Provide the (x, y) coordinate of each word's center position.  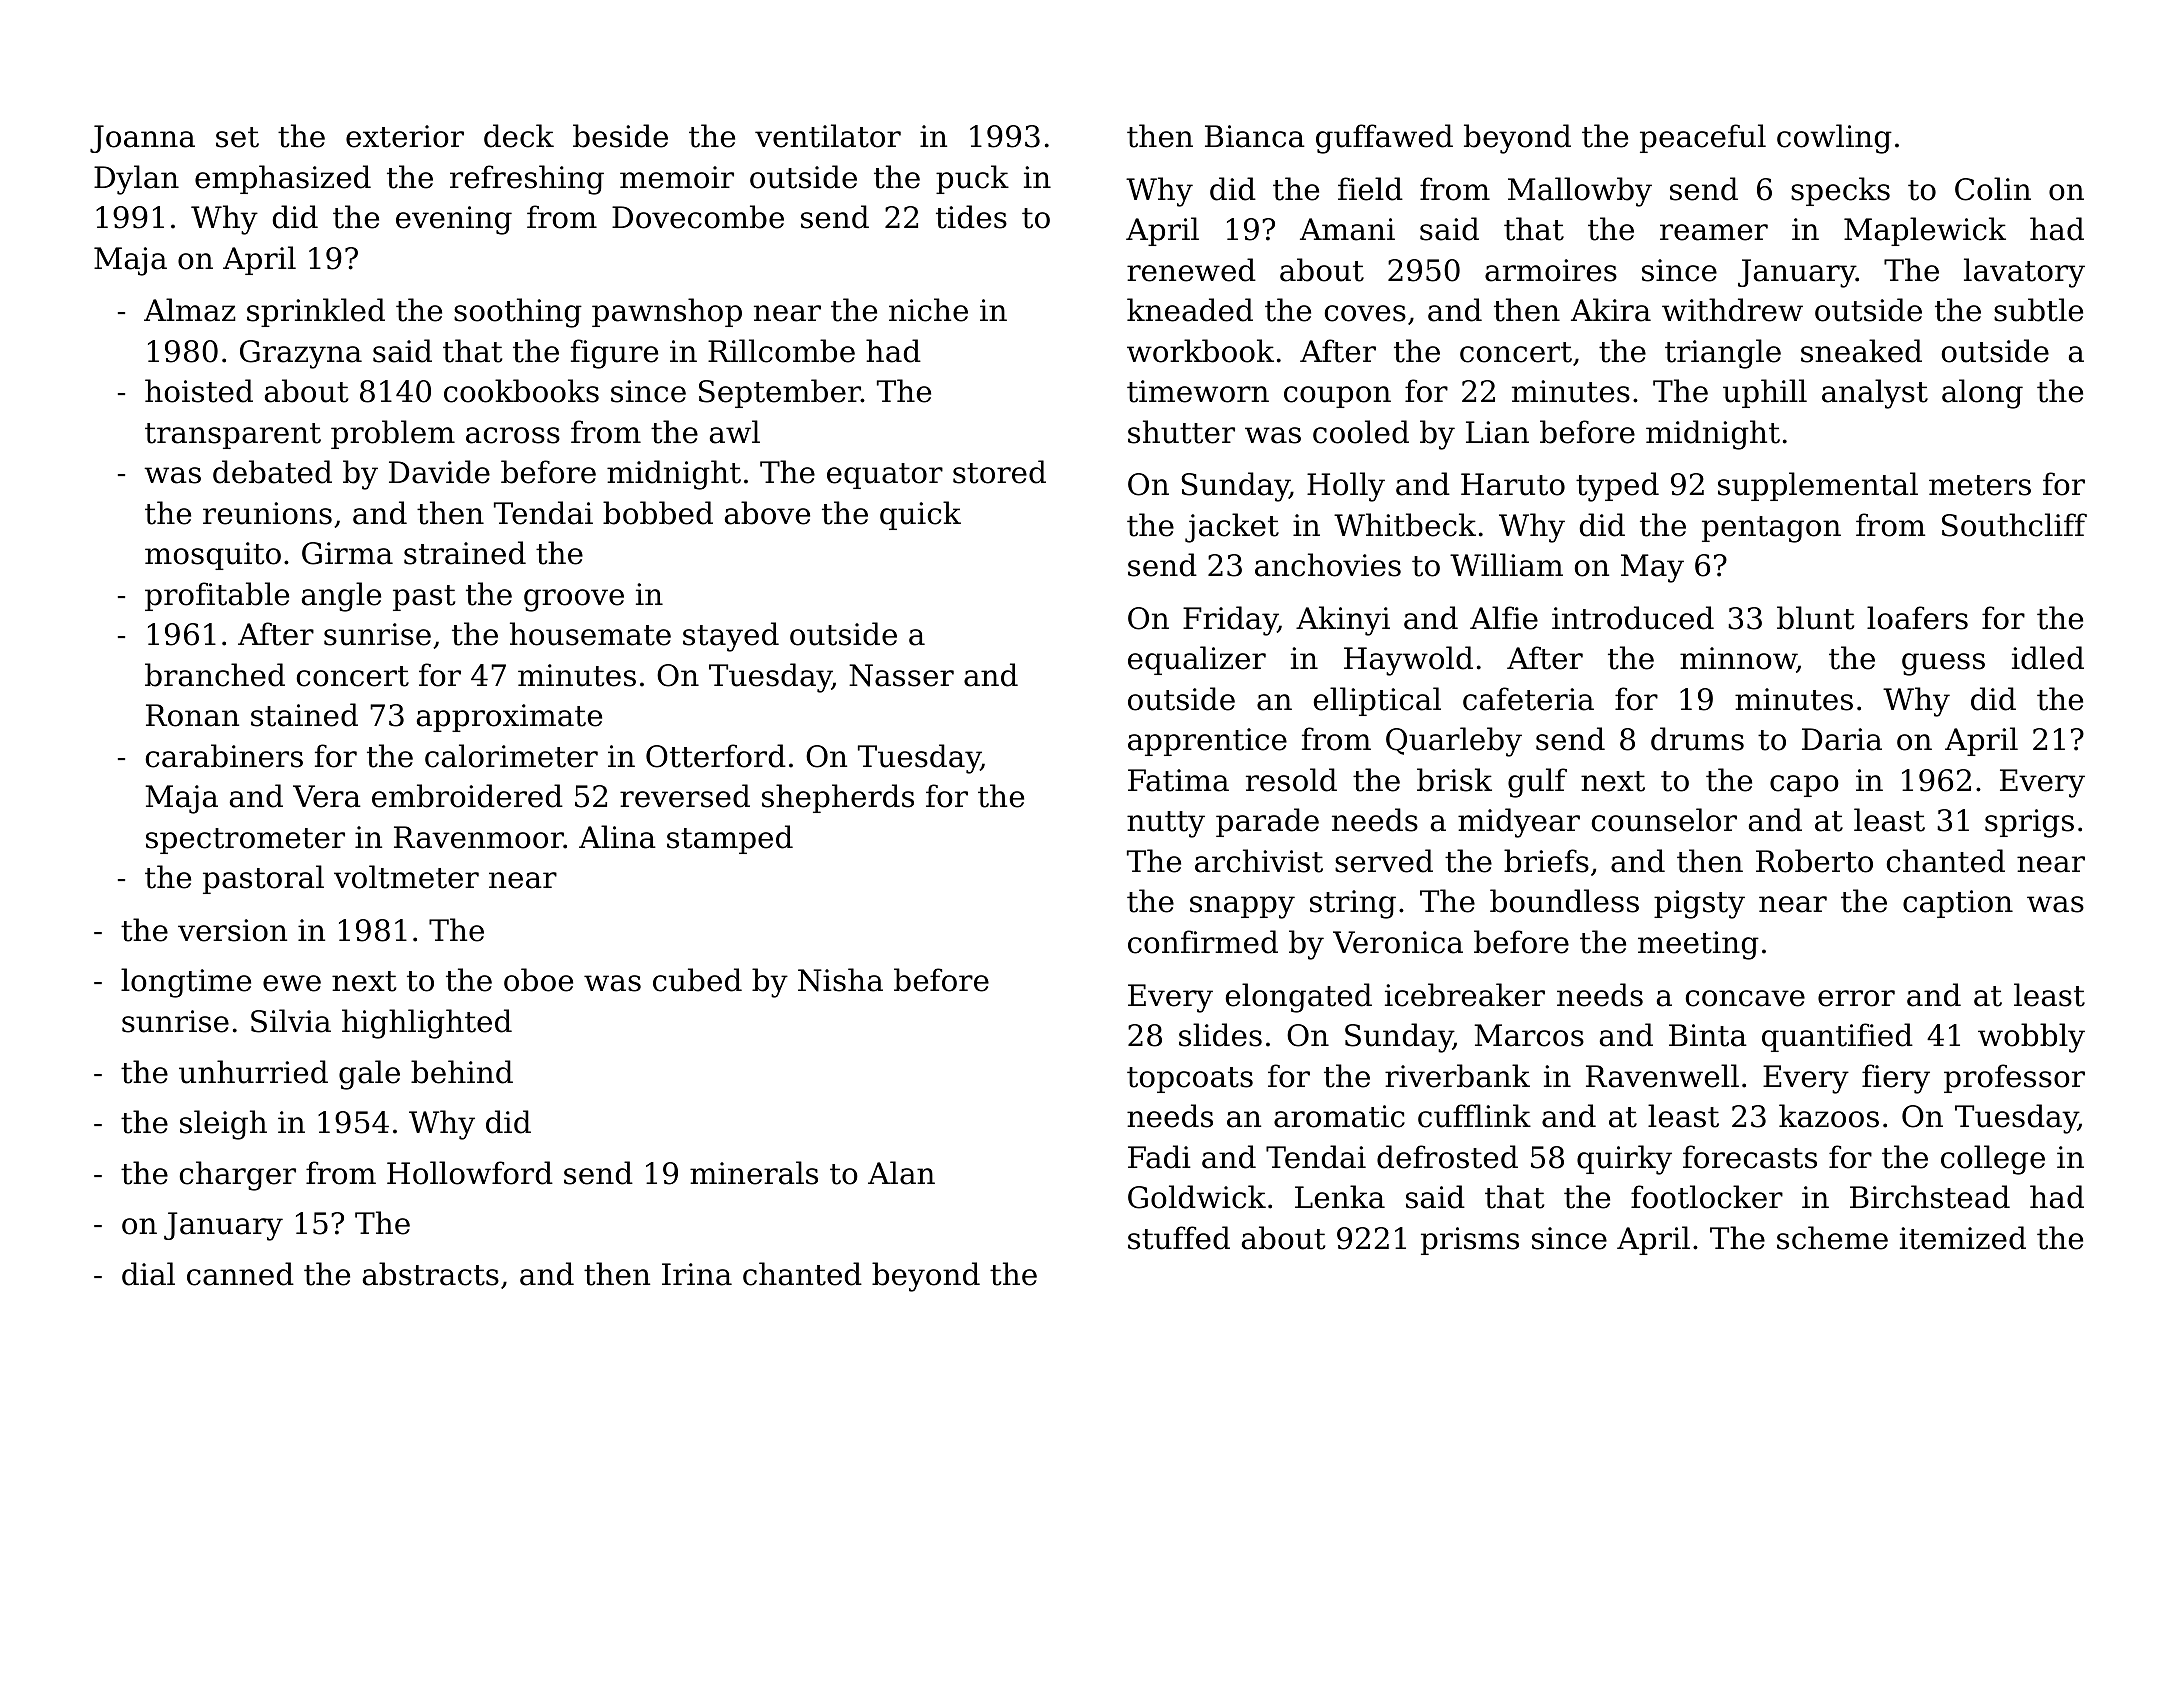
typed (1617, 487)
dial (148, 1274)
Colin (1993, 189)
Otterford (716, 756)
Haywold (1408, 661)
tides (971, 217)
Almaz (189, 310)
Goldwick (1197, 1197)
